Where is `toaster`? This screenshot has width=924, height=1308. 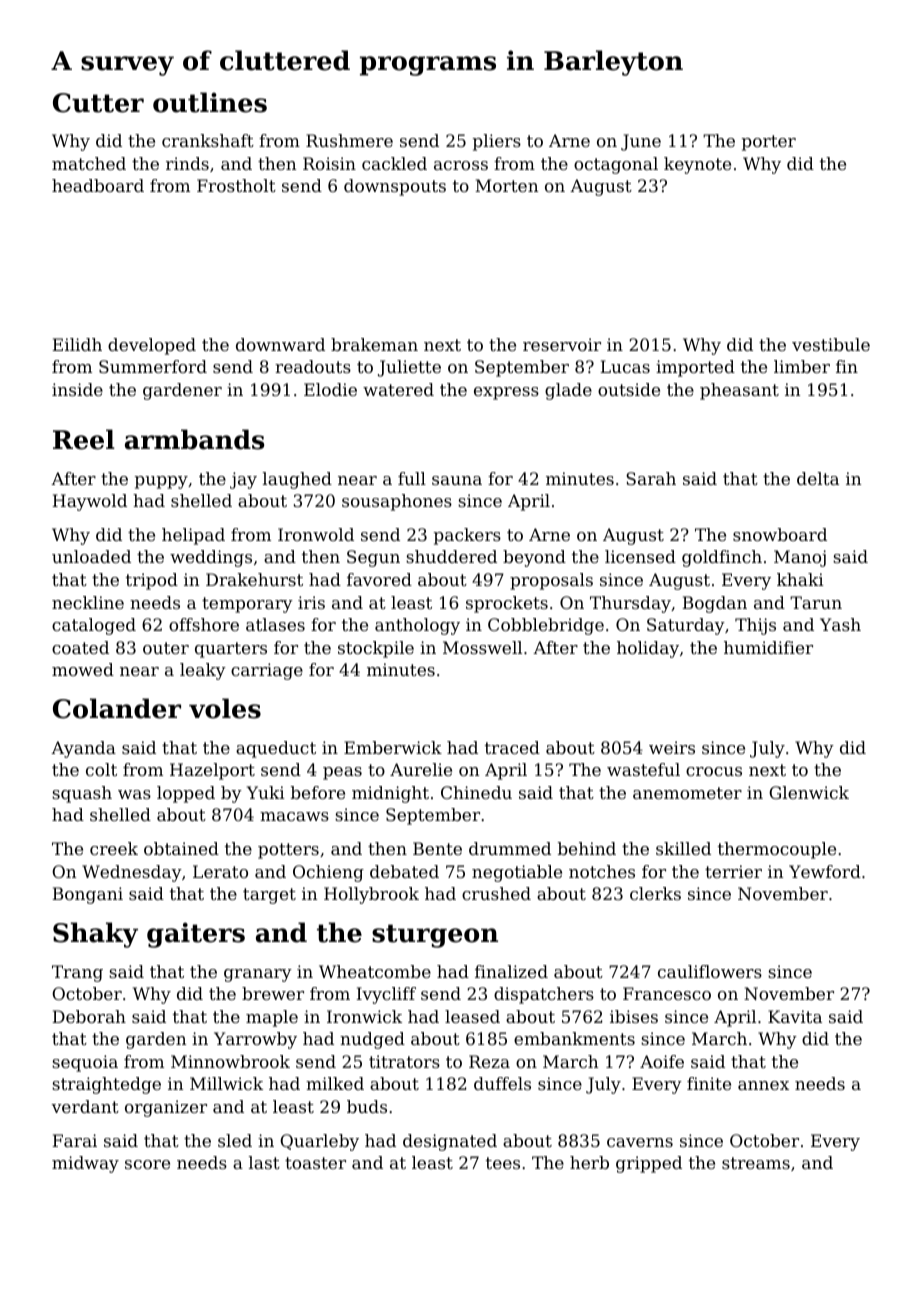
toaster is located at coordinates (315, 1163).
